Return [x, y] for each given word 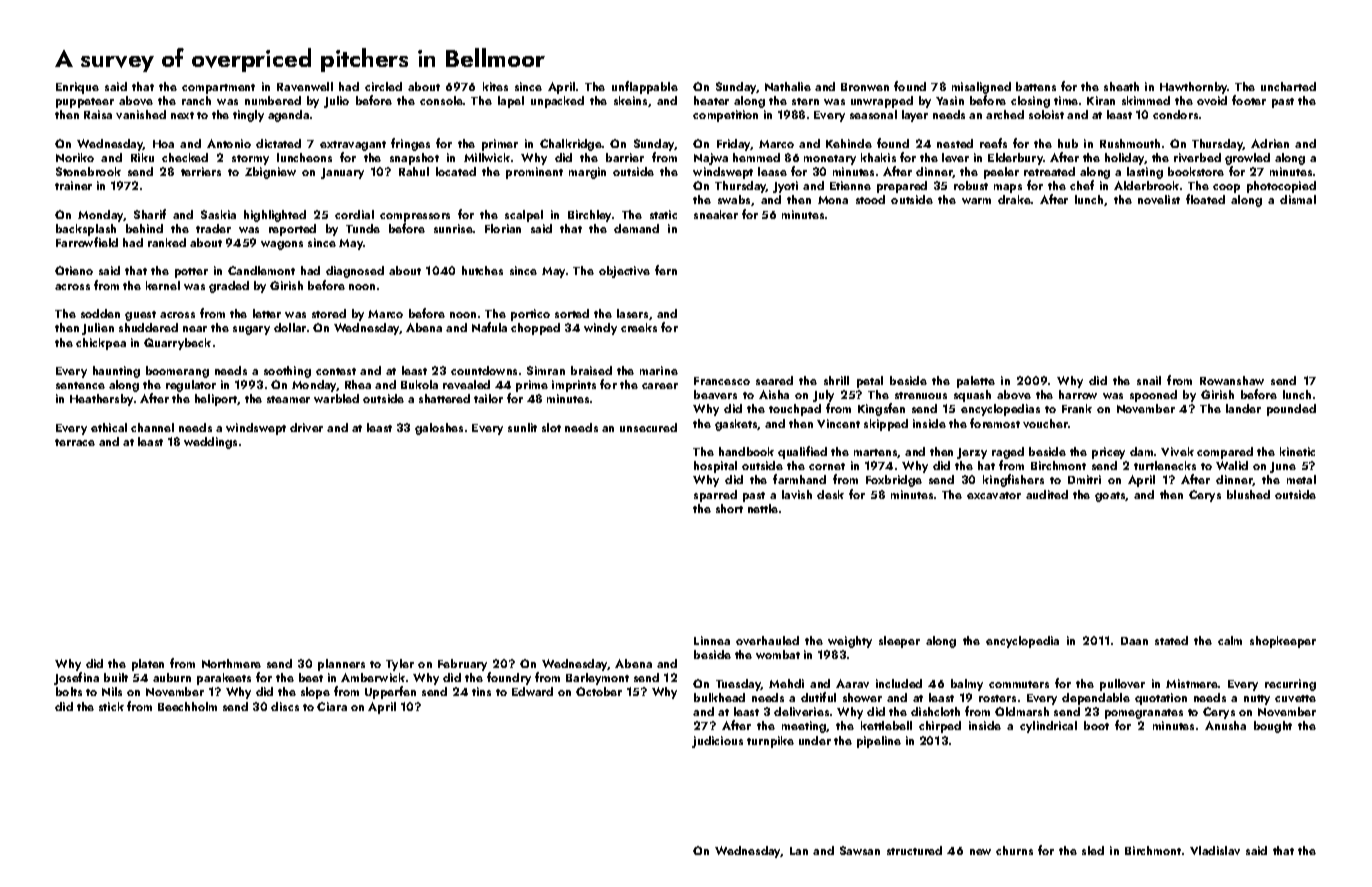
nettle [763, 508]
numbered [273, 100]
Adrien [1270, 143]
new [980, 852]
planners [341, 665]
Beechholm [187, 706]
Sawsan [860, 850]
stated [1171, 640]
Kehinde [849, 143]
